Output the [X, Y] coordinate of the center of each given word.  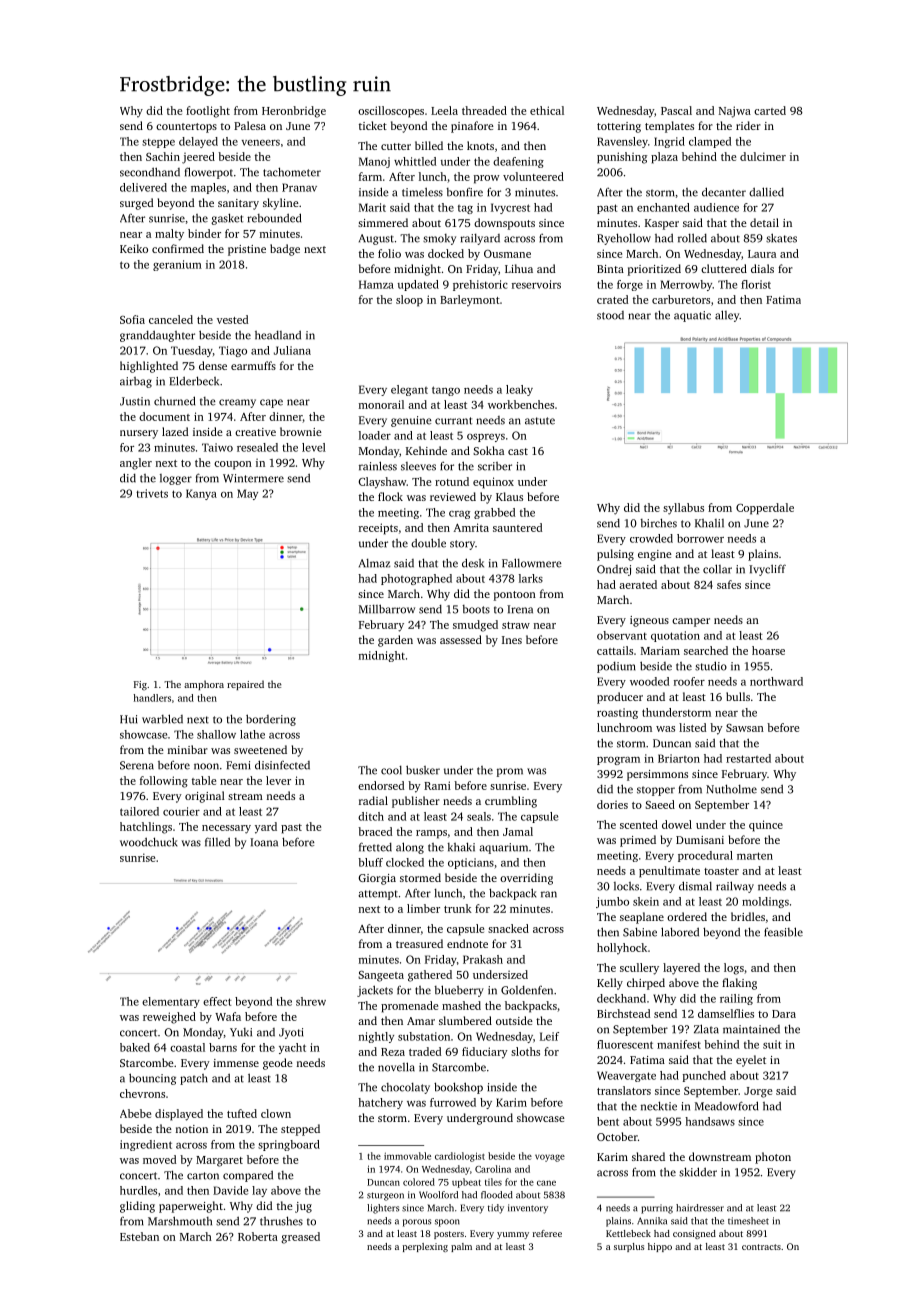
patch [194, 1079]
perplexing [425, 1247]
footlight [208, 112]
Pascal [676, 110]
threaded [484, 110]
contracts [761, 1247]
